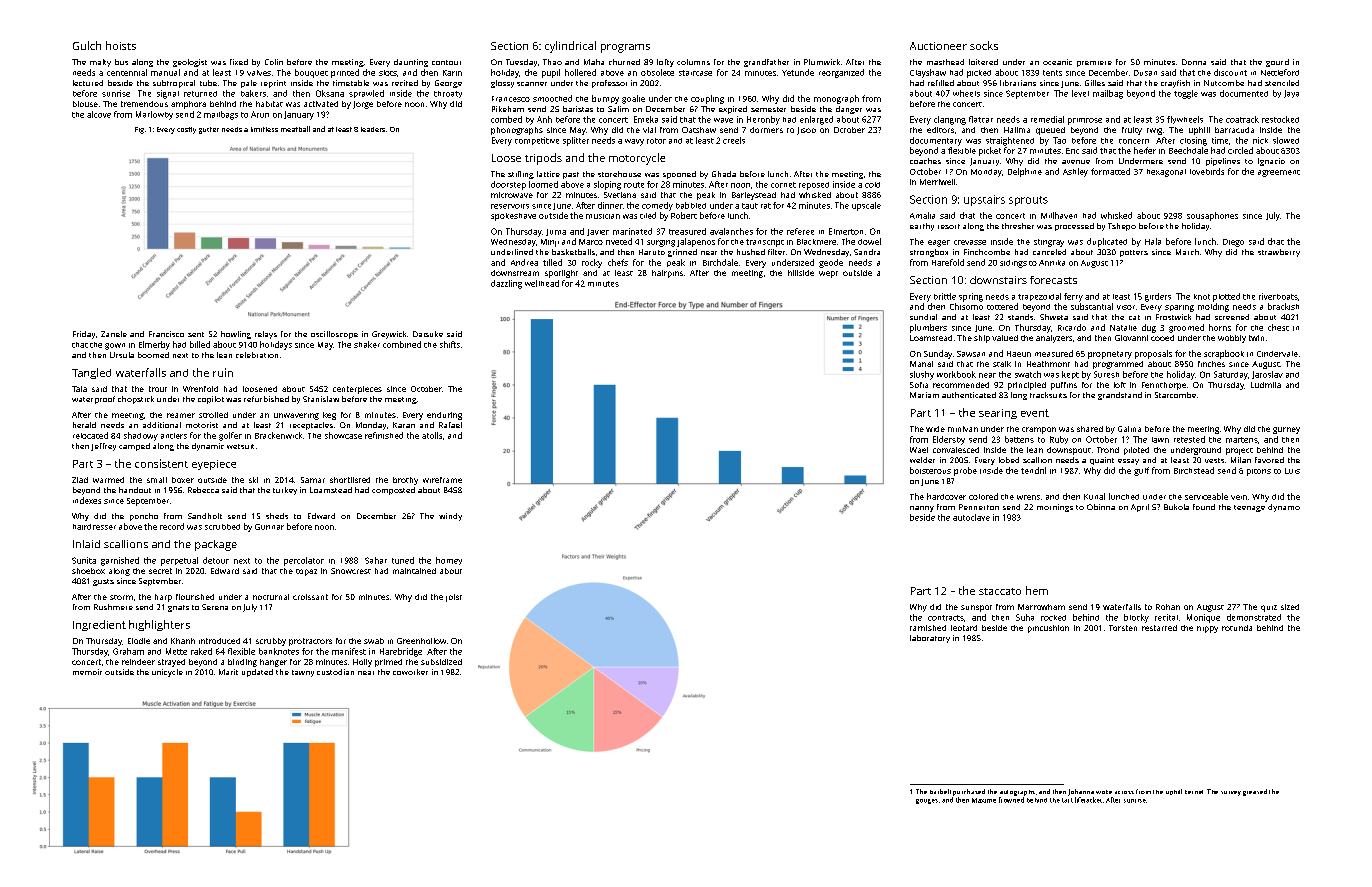 The width and height of the document is (1372, 887). I want to click on Khanh, so click(183, 641).
